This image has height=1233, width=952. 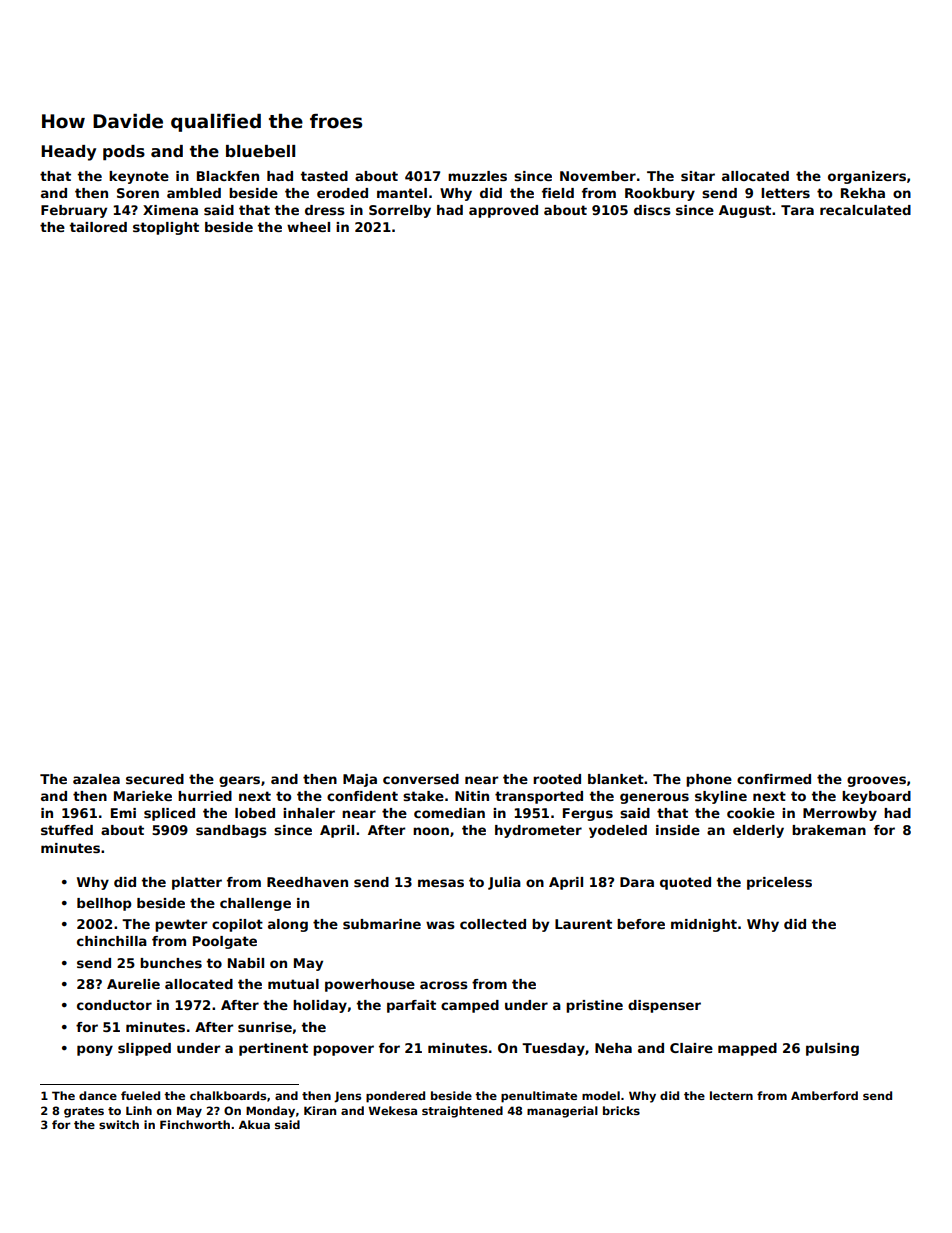 What do you see at coordinates (423, 796) in the image?
I see `stake` at bounding box center [423, 796].
